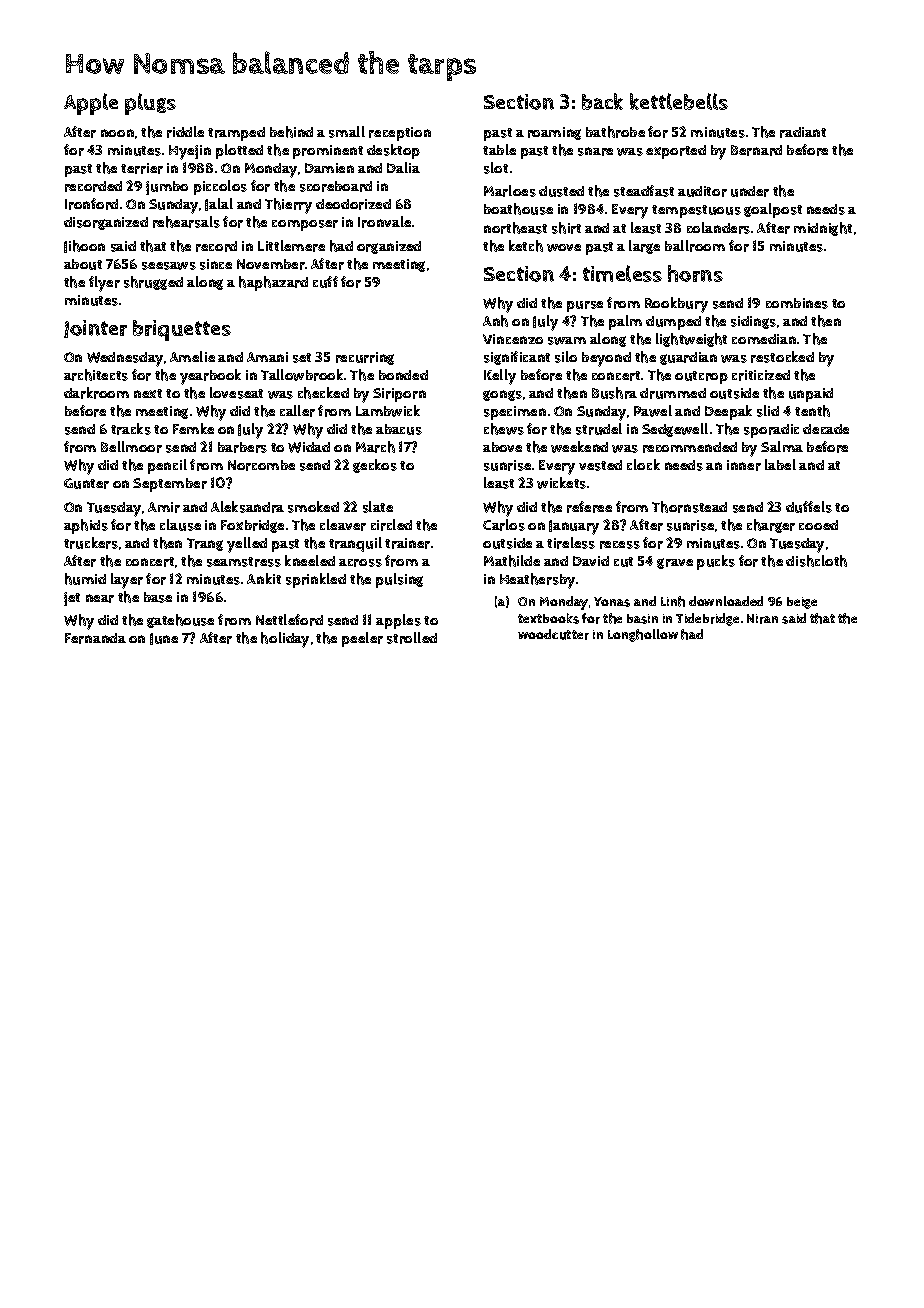 The image size is (924, 1308). Describe the element at coordinates (625, 322) in the document. I see `palm` at that location.
